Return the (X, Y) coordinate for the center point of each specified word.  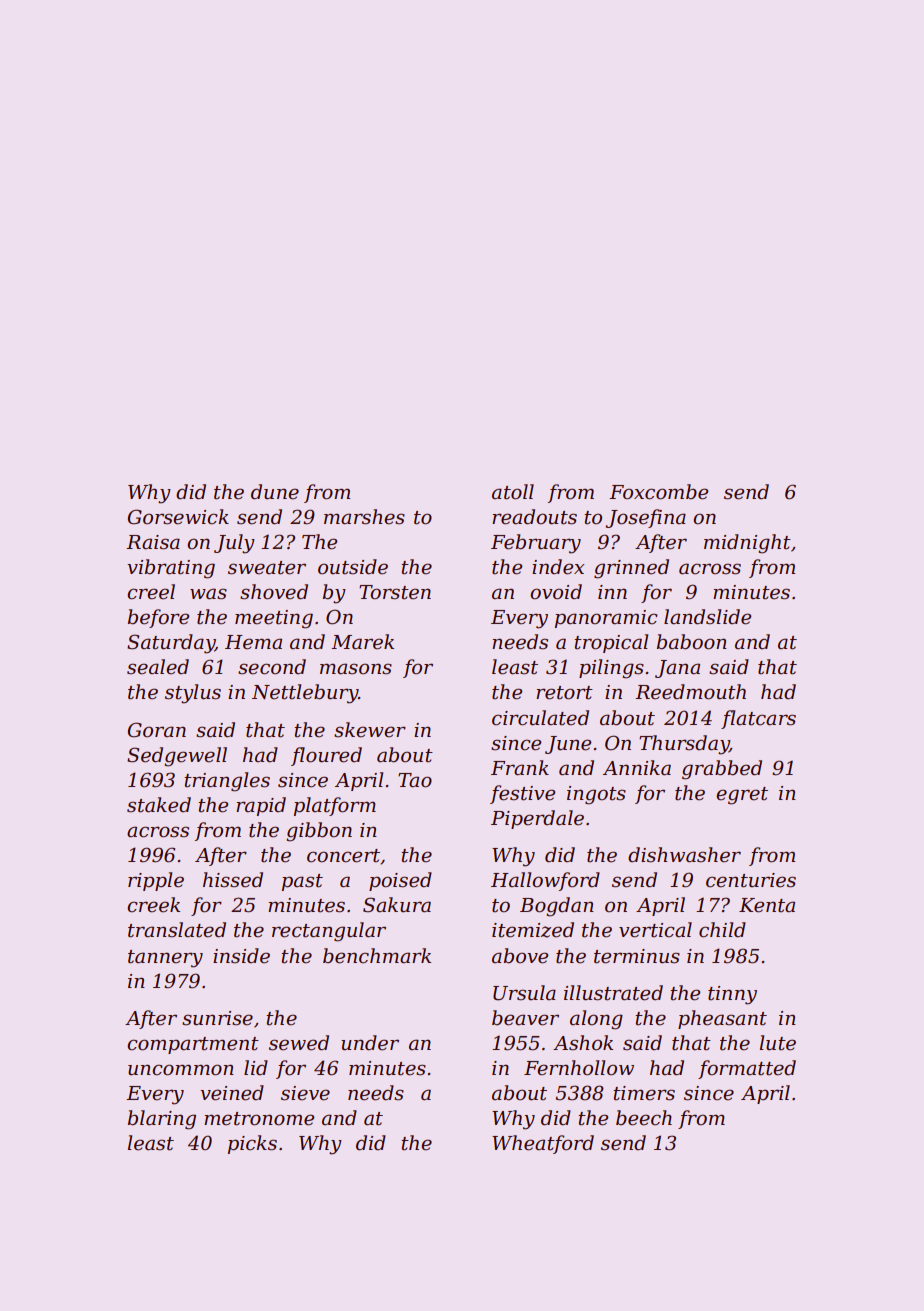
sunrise (217, 1018)
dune (275, 492)
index (558, 567)
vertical (655, 930)
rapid (261, 806)
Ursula (524, 993)
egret (742, 796)
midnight (747, 544)
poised (400, 881)
